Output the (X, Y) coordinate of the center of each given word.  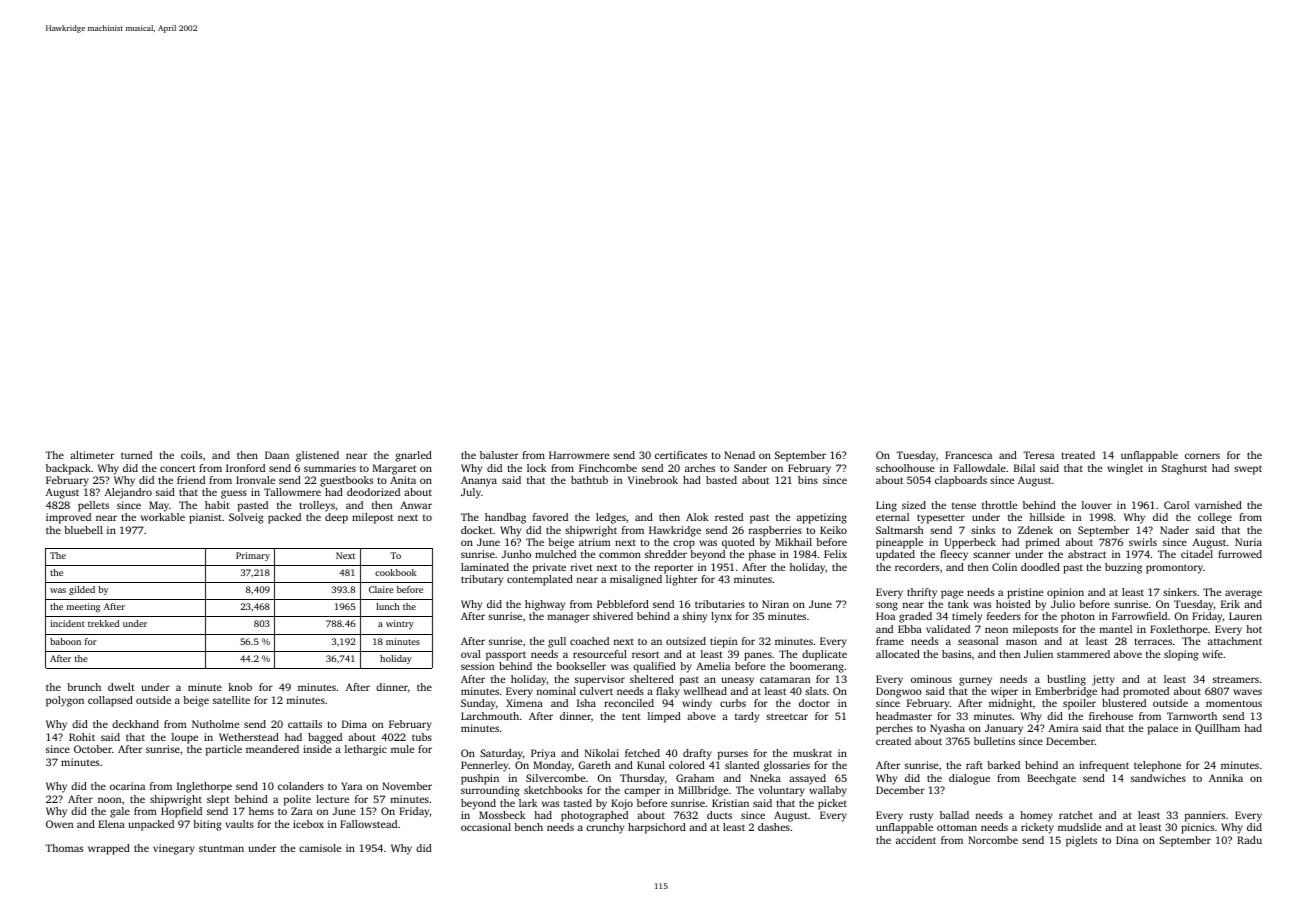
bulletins (994, 741)
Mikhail (793, 542)
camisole (320, 848)
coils (191, 455)
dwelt (121, 687)
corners (1202, 456)
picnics (1197, 828)
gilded (82, 590)
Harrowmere (579, 455)
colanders (301, 786)
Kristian (730, 803)
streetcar (787, 716)
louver (1097, 505)
